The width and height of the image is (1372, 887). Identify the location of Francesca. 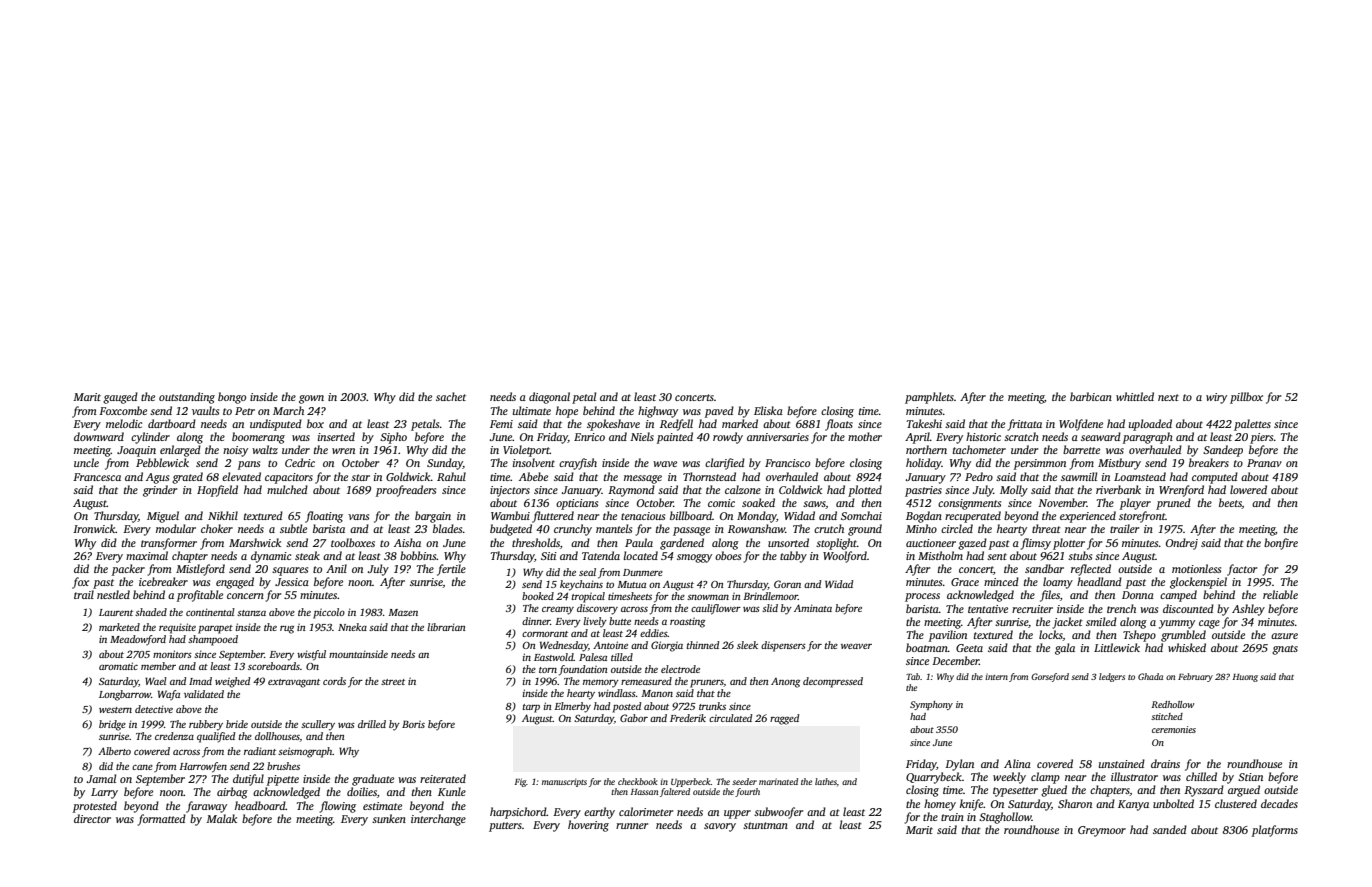
(97, 477).
